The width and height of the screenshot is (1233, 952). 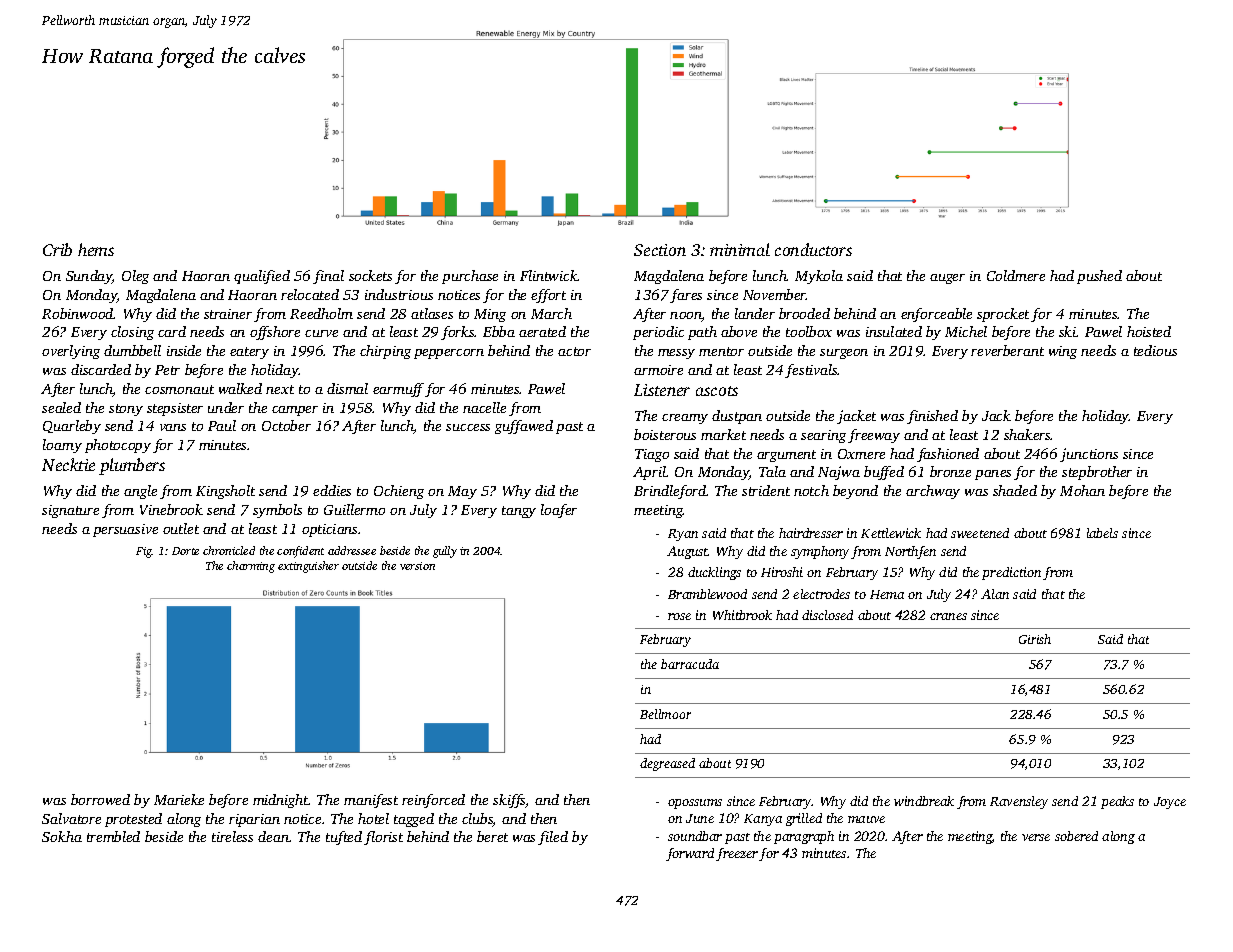 What do you see at coordinates (62, 446) in the screenshot?
I see `loamy` at bounding box center [62, 446].
